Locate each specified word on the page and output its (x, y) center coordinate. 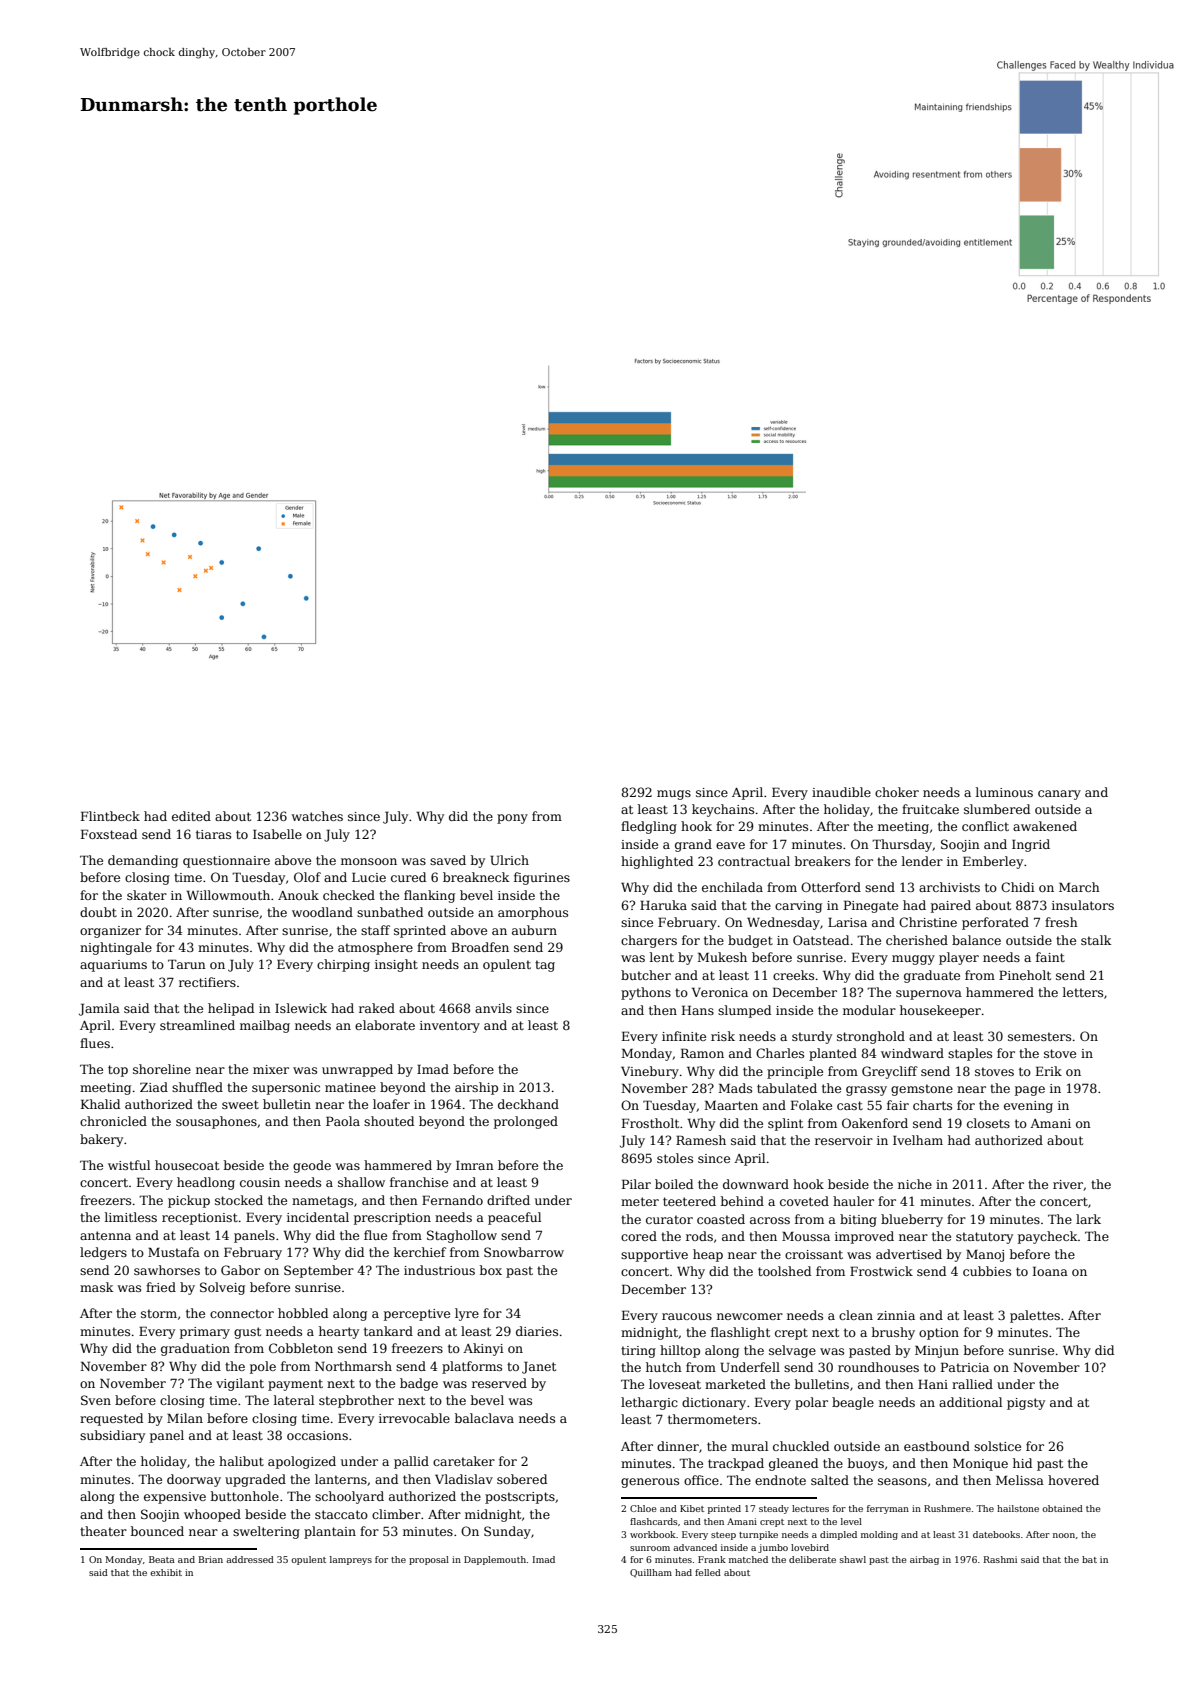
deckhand (528, 1104)
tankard (388, 1331)
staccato (341, 1514)
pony (512, 819)
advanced (695, 1547)
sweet (240, 1104)
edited (191, 816)
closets (988, 1123)
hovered (1073, 1480)
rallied (972, 1384)
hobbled (303, 1313)
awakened (1045, 826)
